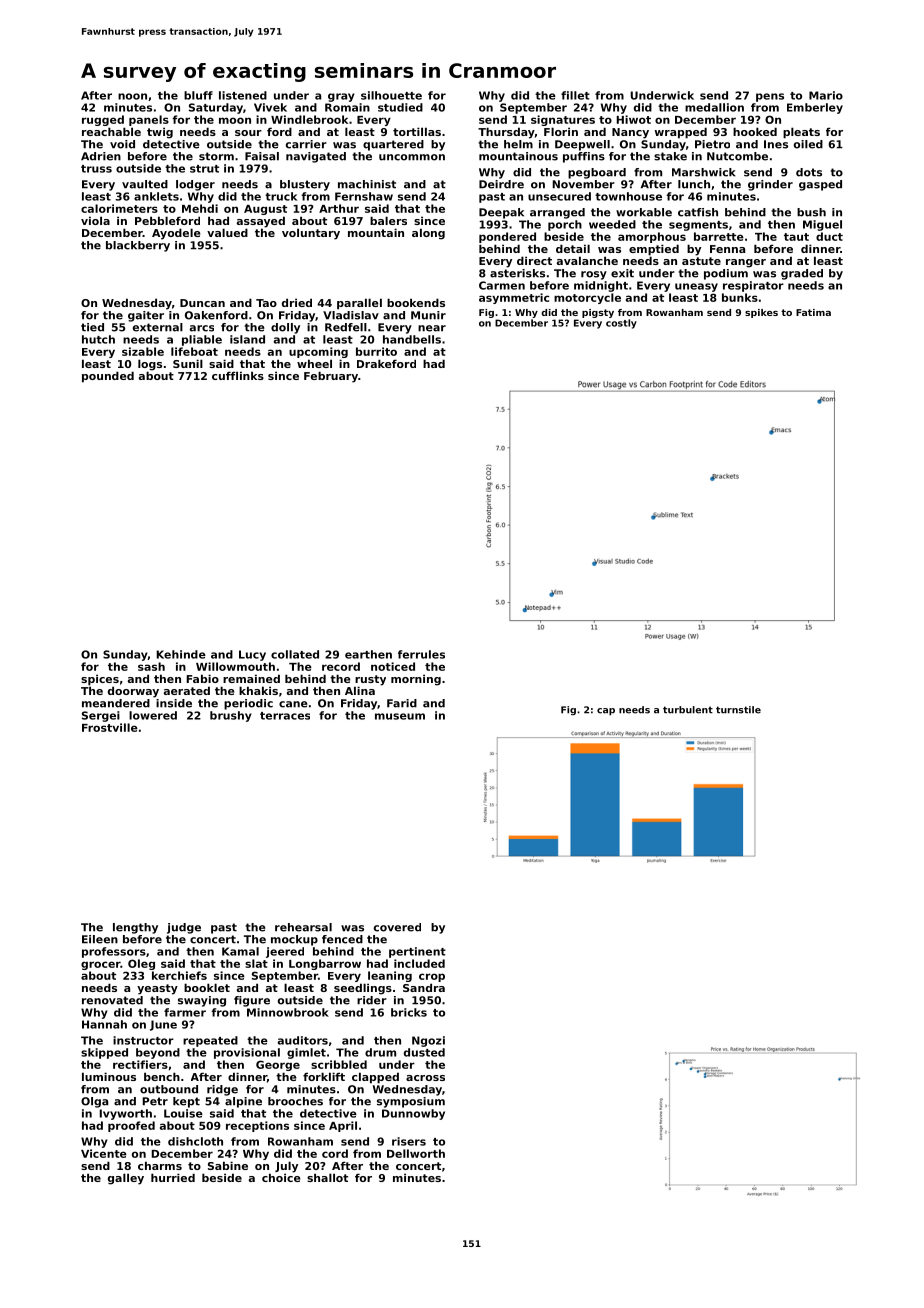 The height and width of the page is (1308, 924). What do you see at coordinates (252, 655) in the page?
I see `Lucy` at bounding box center [252, 655].
